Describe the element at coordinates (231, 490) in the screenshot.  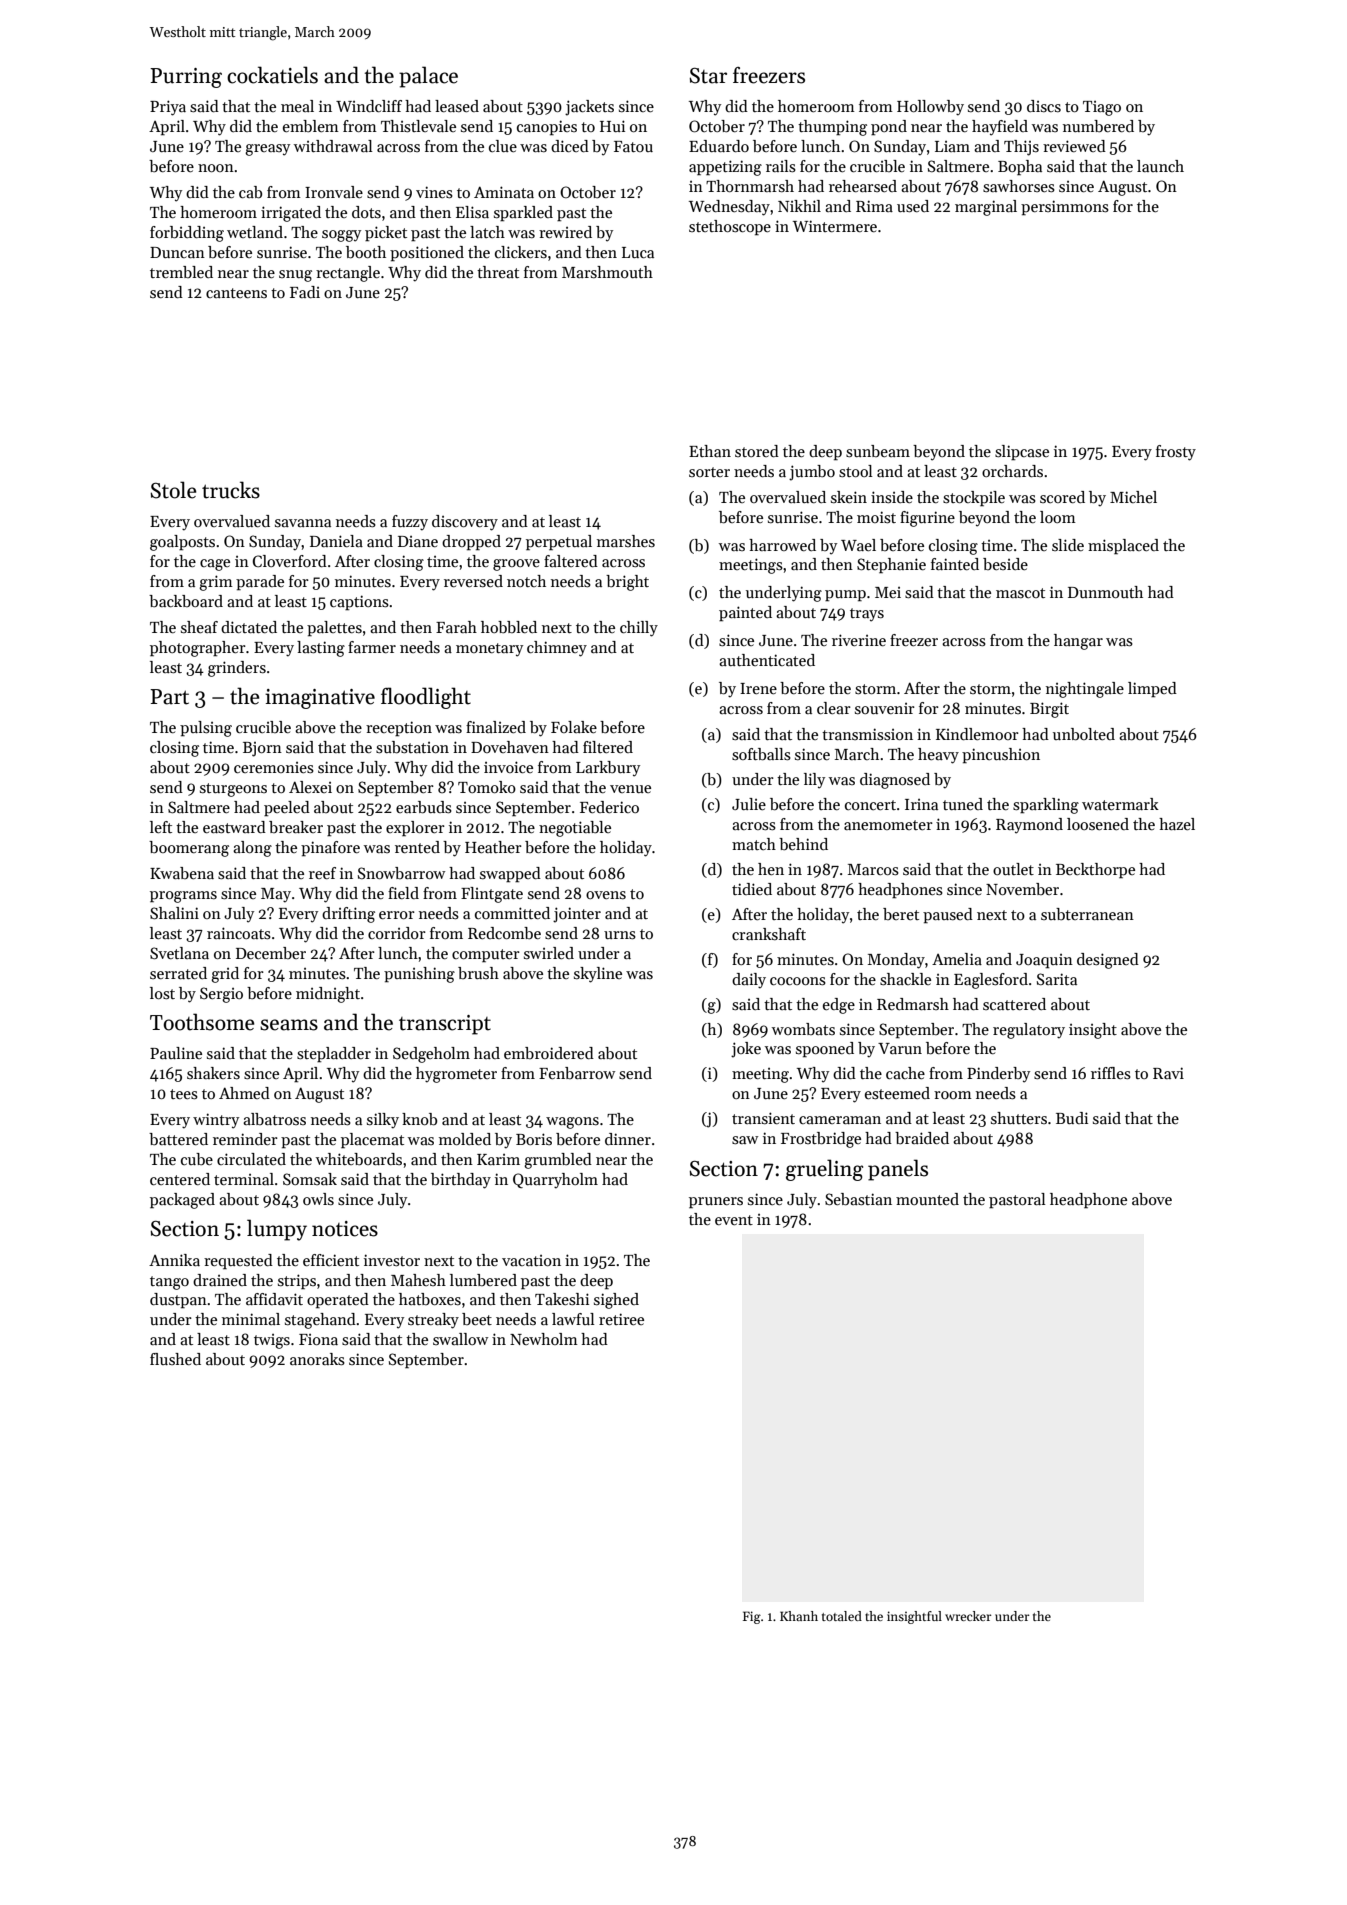
I see `trucks` at that location.
